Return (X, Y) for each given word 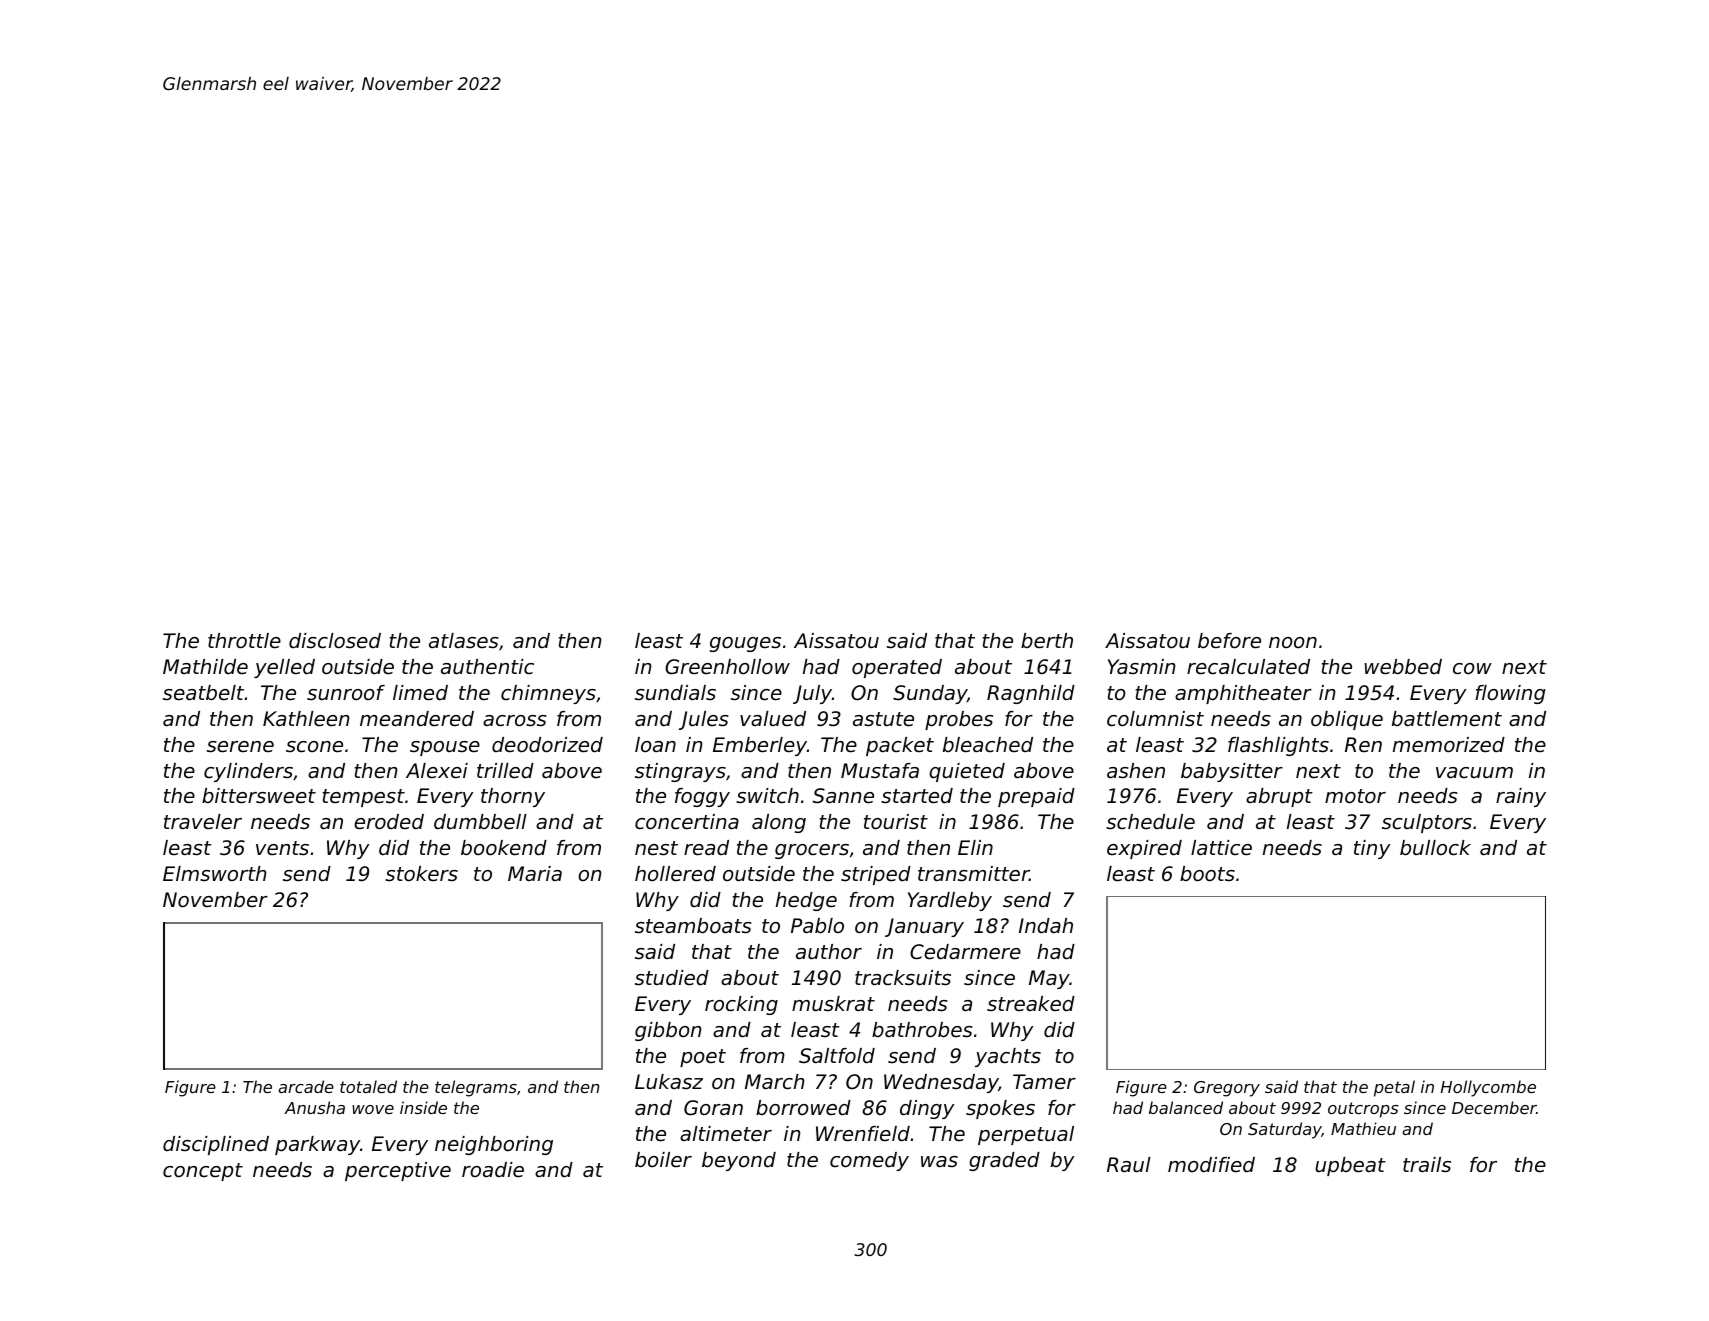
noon (1293, 642)
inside (423, 1107)
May (1049, 979)
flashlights (1278, 746)
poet (703, 1058)
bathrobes (922, 1030)
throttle (244, 641)
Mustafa (880, 770)
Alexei (437, 771)
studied (672, 978)
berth (1047, 640)
